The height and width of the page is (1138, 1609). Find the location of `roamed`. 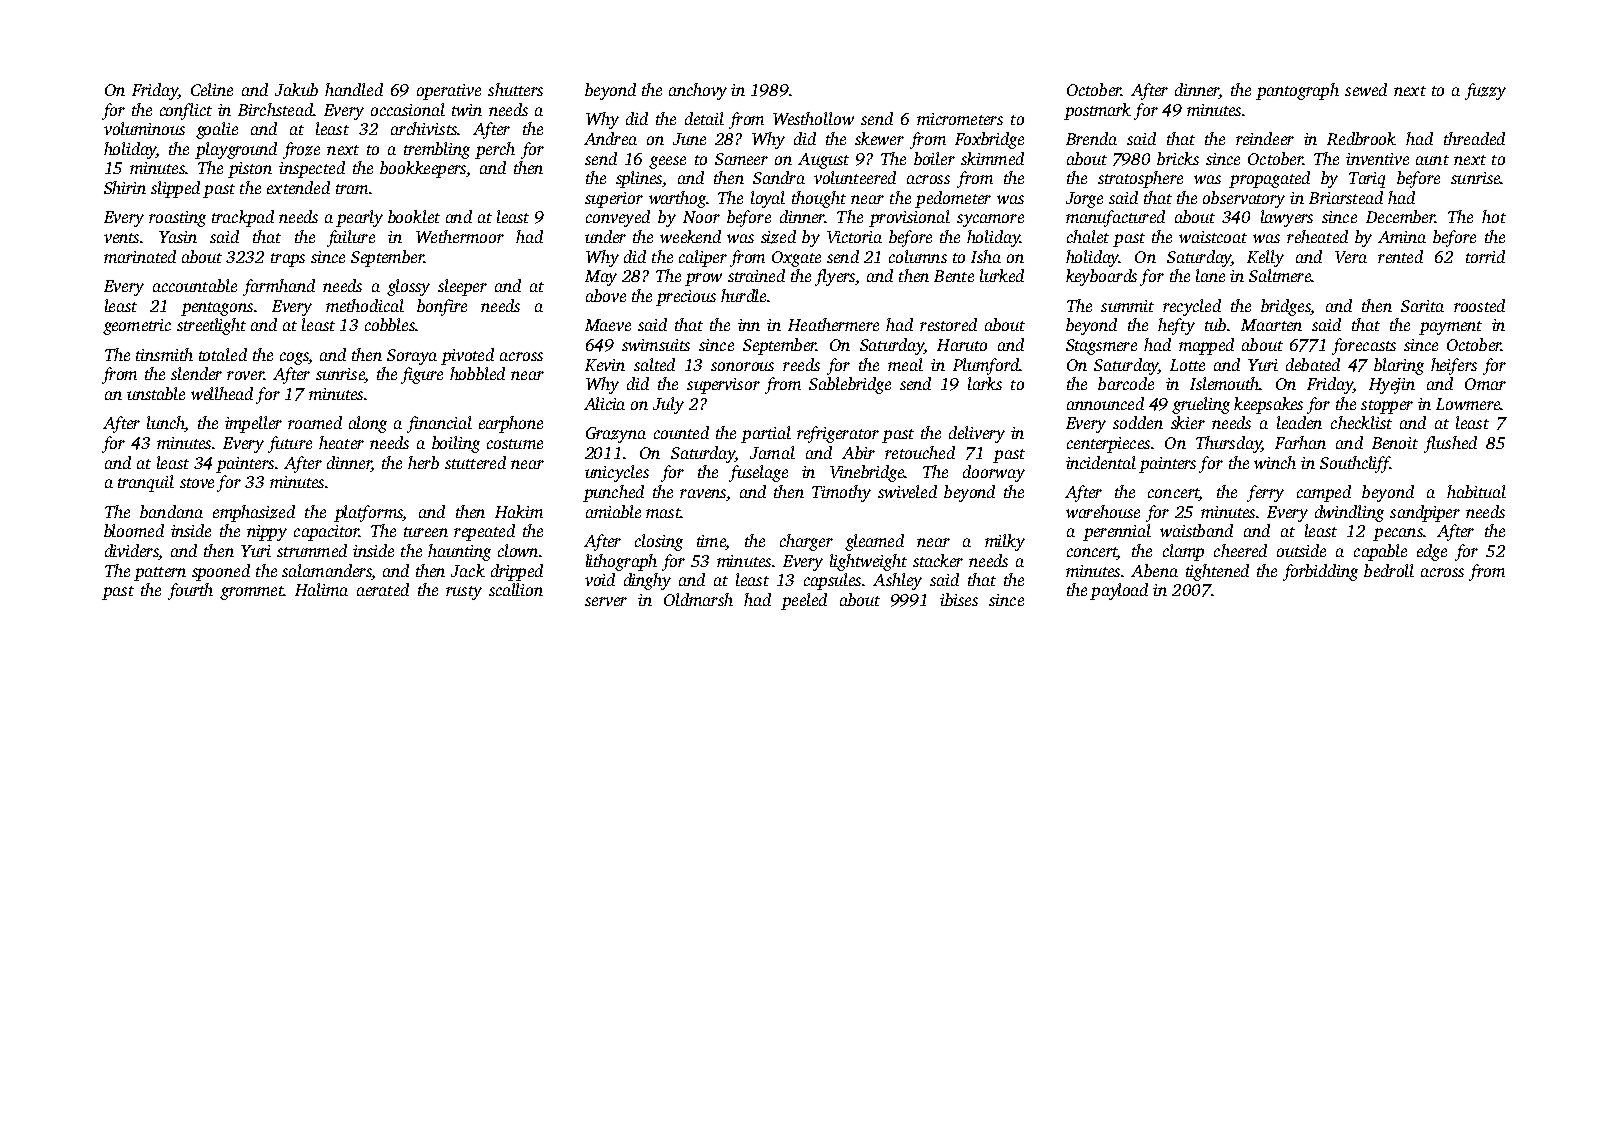

roamed is located at coordinates (315, 422).
